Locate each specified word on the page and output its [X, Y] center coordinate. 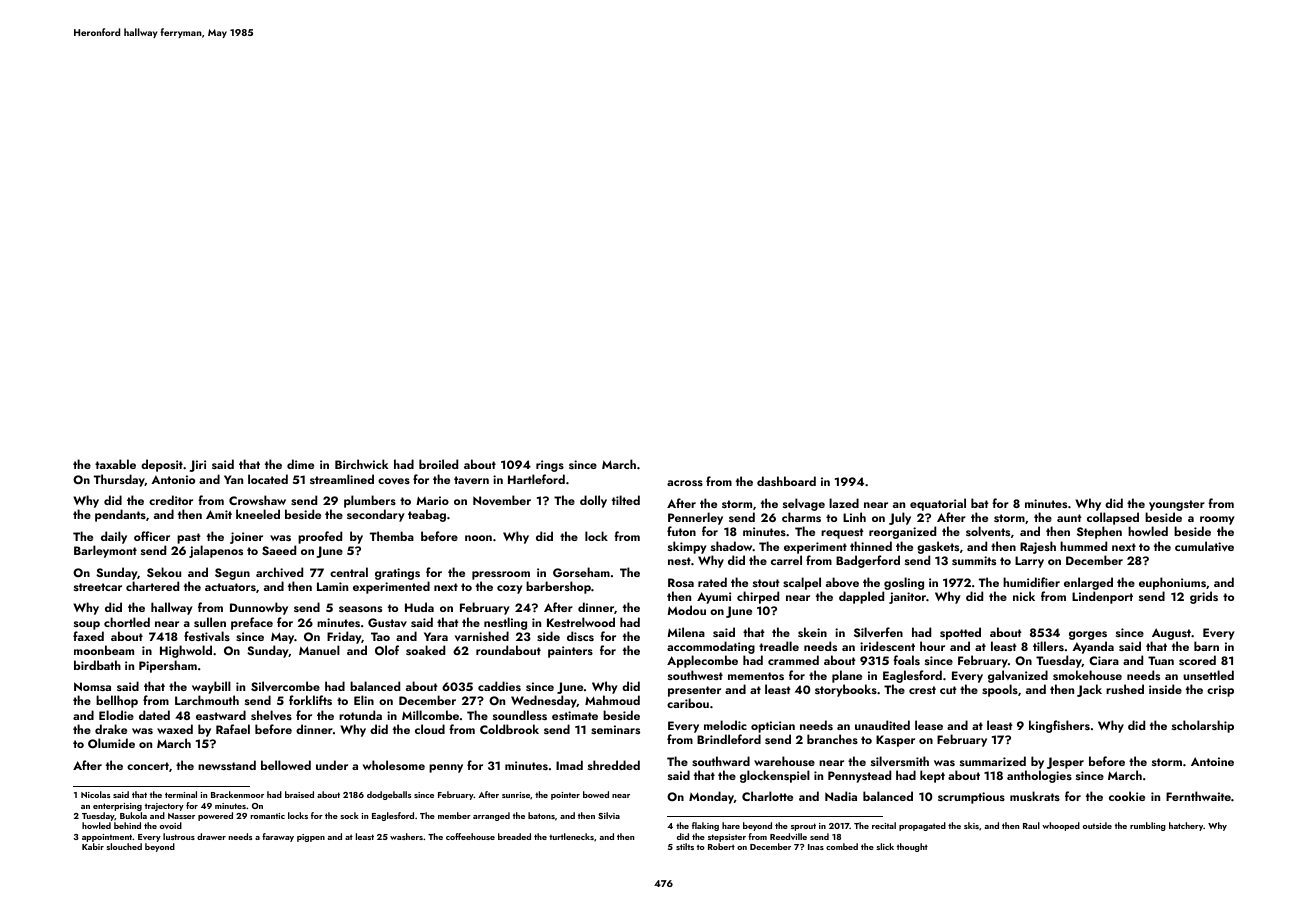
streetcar [98, 587]
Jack [1089, 690]
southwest [695, 675]
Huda [419, 607]
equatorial [938, 504]
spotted [960, 633]
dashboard [786, 481]
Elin [364, 700]
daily [114, 537]
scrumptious [971, 798]
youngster [1177, 505]
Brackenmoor [237, 794]
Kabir [93, 846]
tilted [626, 500]
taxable [115, 464]
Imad [569, 765]
